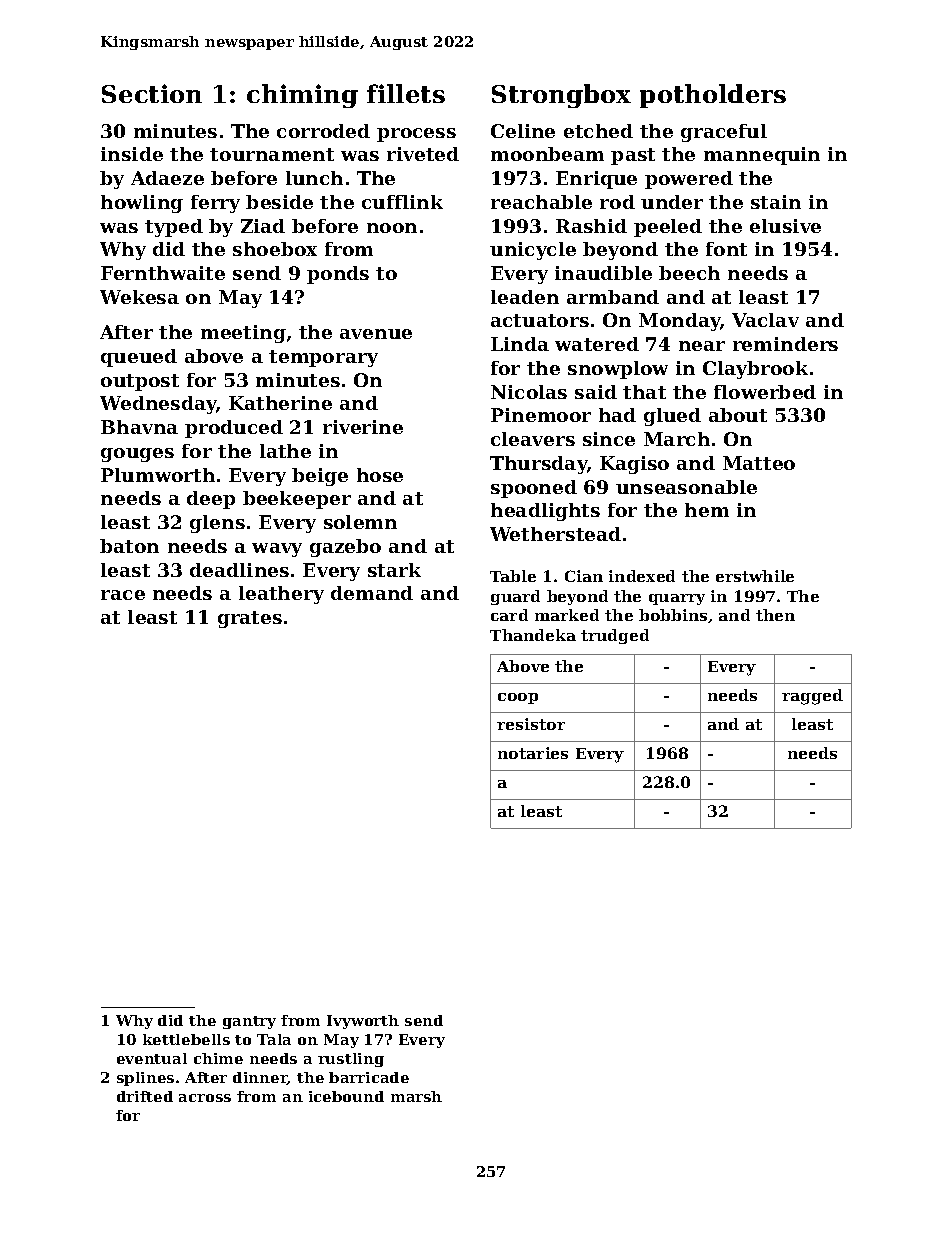 The height and width of the page is (1233, 952). I want to click on Plumworth, so click(158, 475).
